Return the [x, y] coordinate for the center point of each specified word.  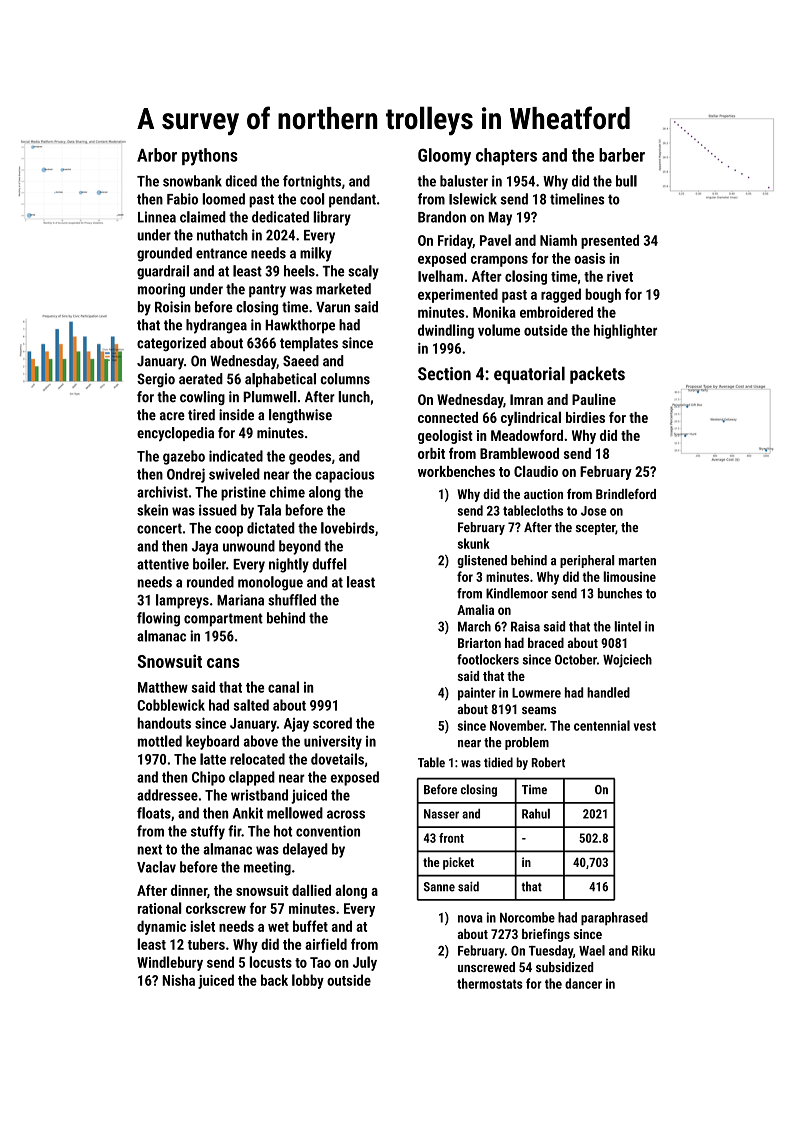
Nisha [178, 980]
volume [499, 330]
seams [539, 710]
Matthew [163, 687]
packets [597, 375]
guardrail [163, 272]
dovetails [337, 759]
